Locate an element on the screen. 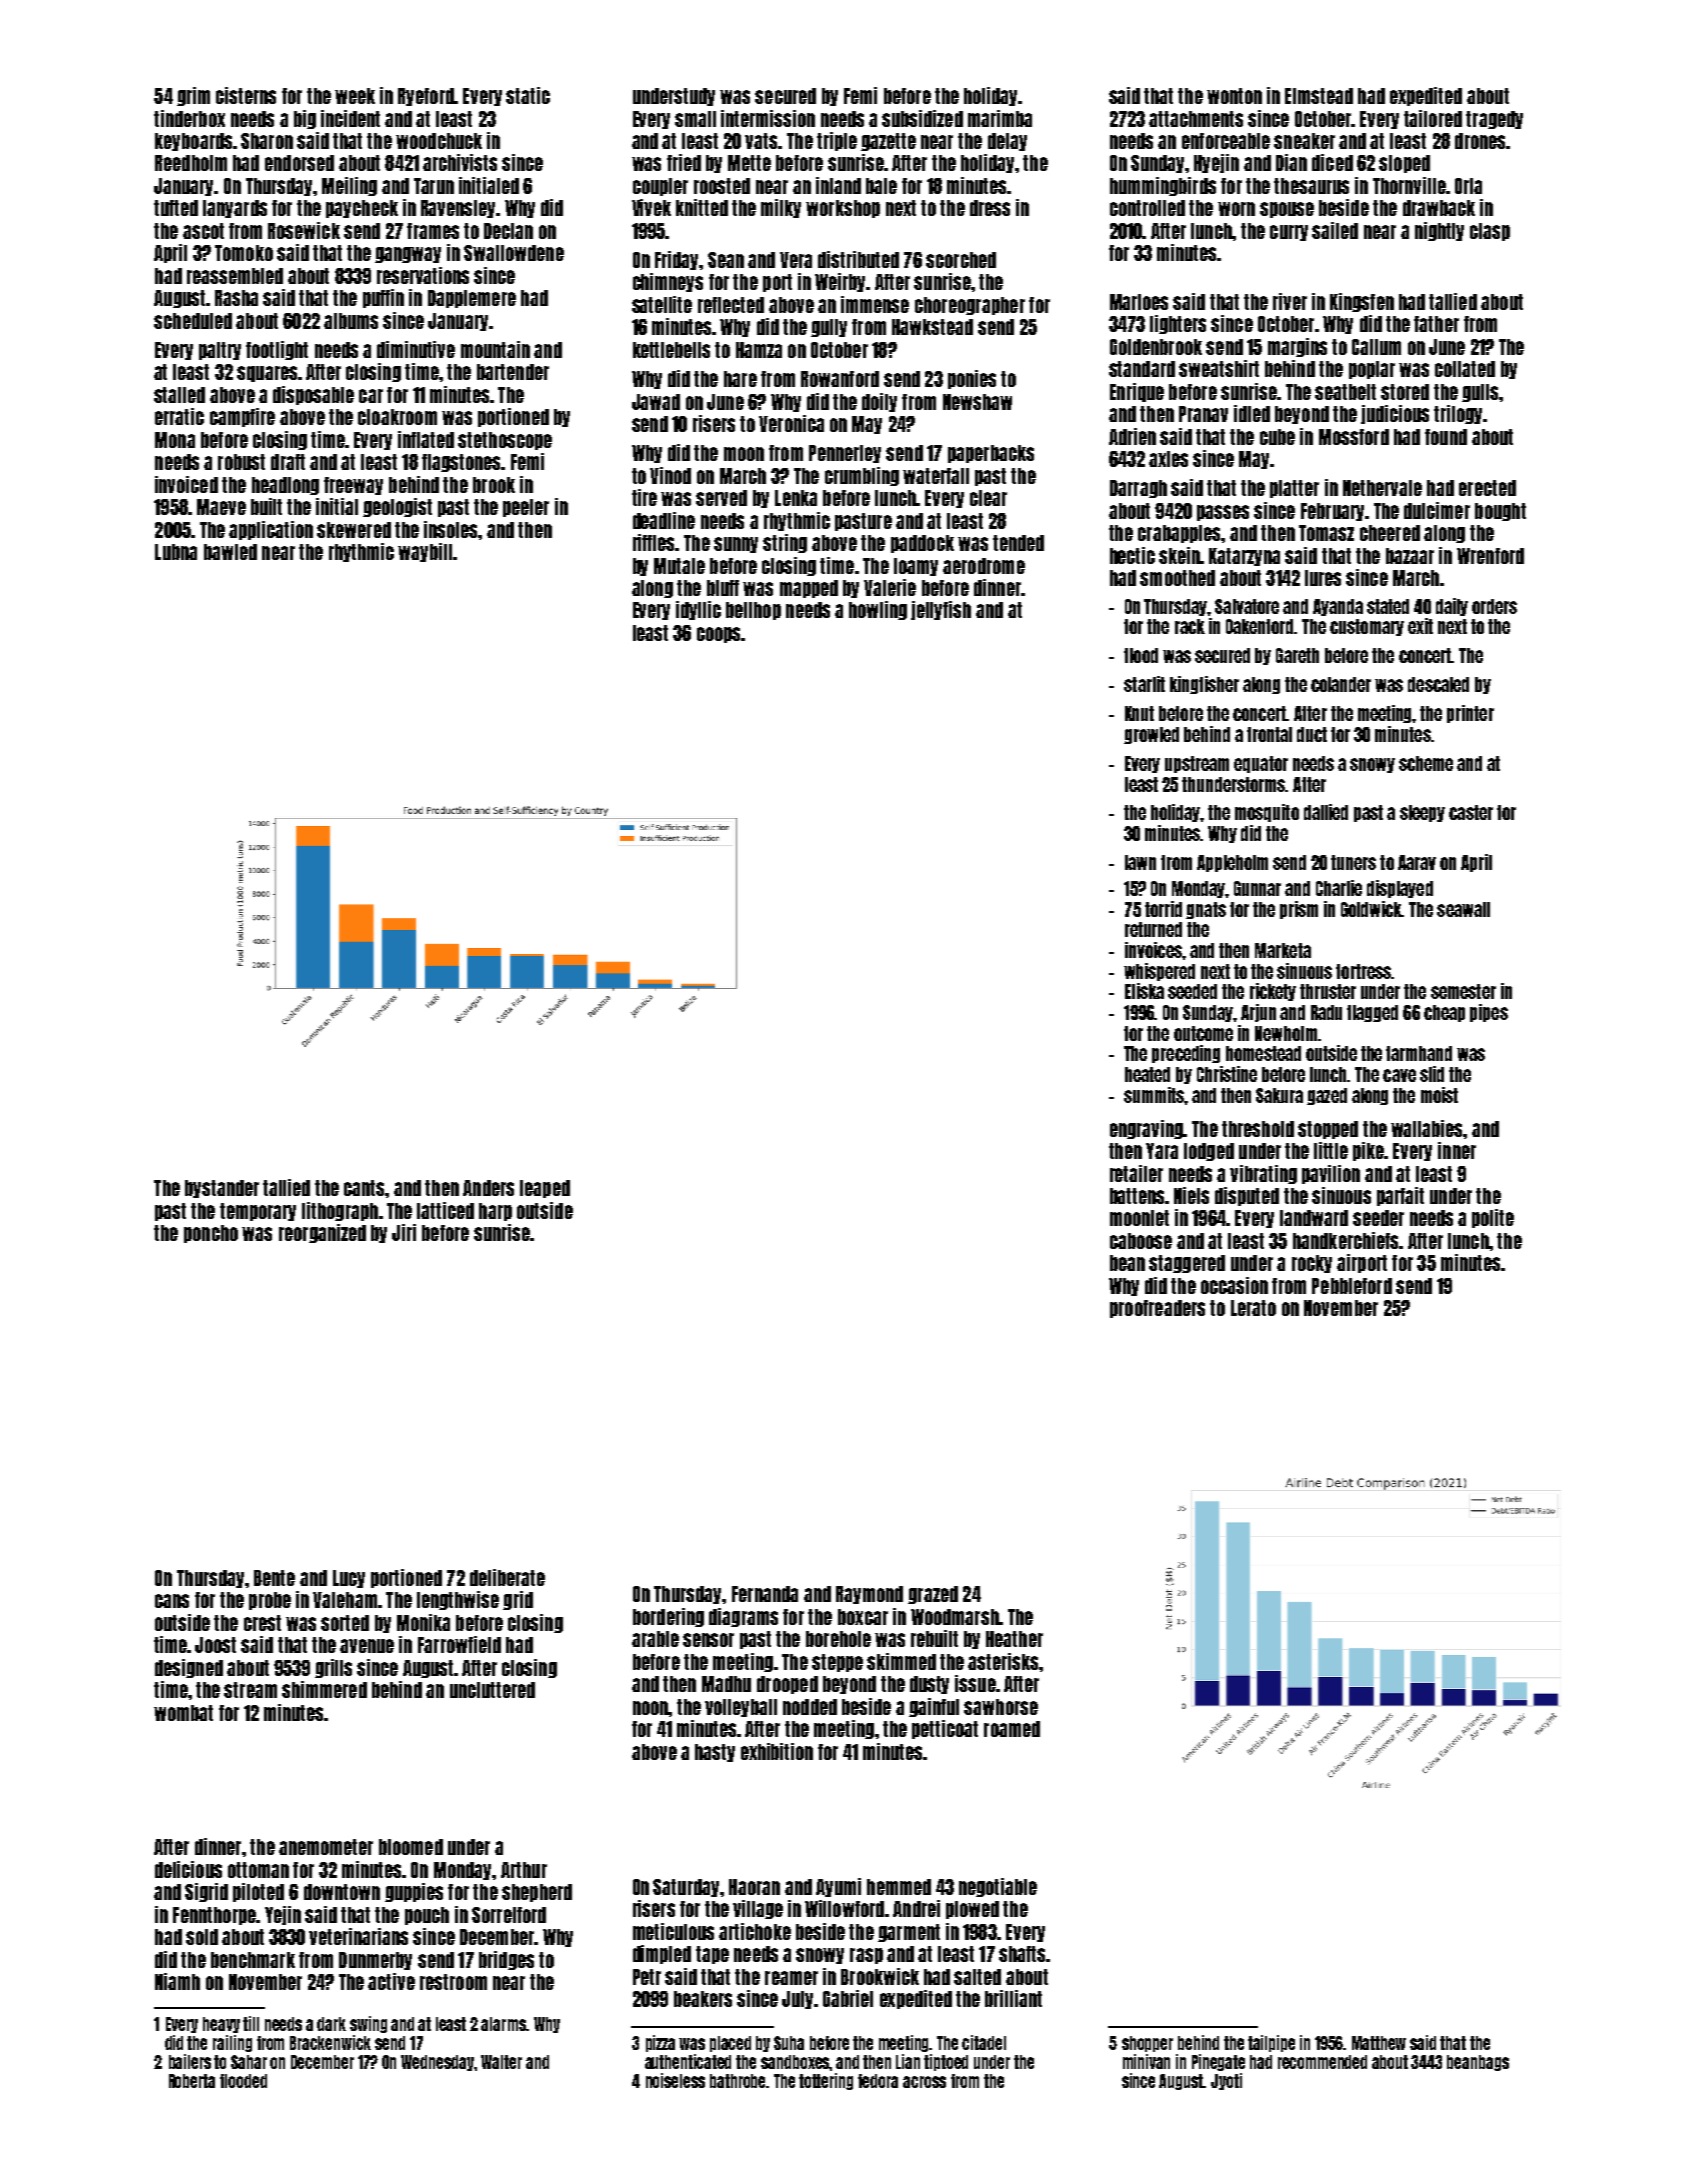  bellhop is located at coordinates (753, 611).
